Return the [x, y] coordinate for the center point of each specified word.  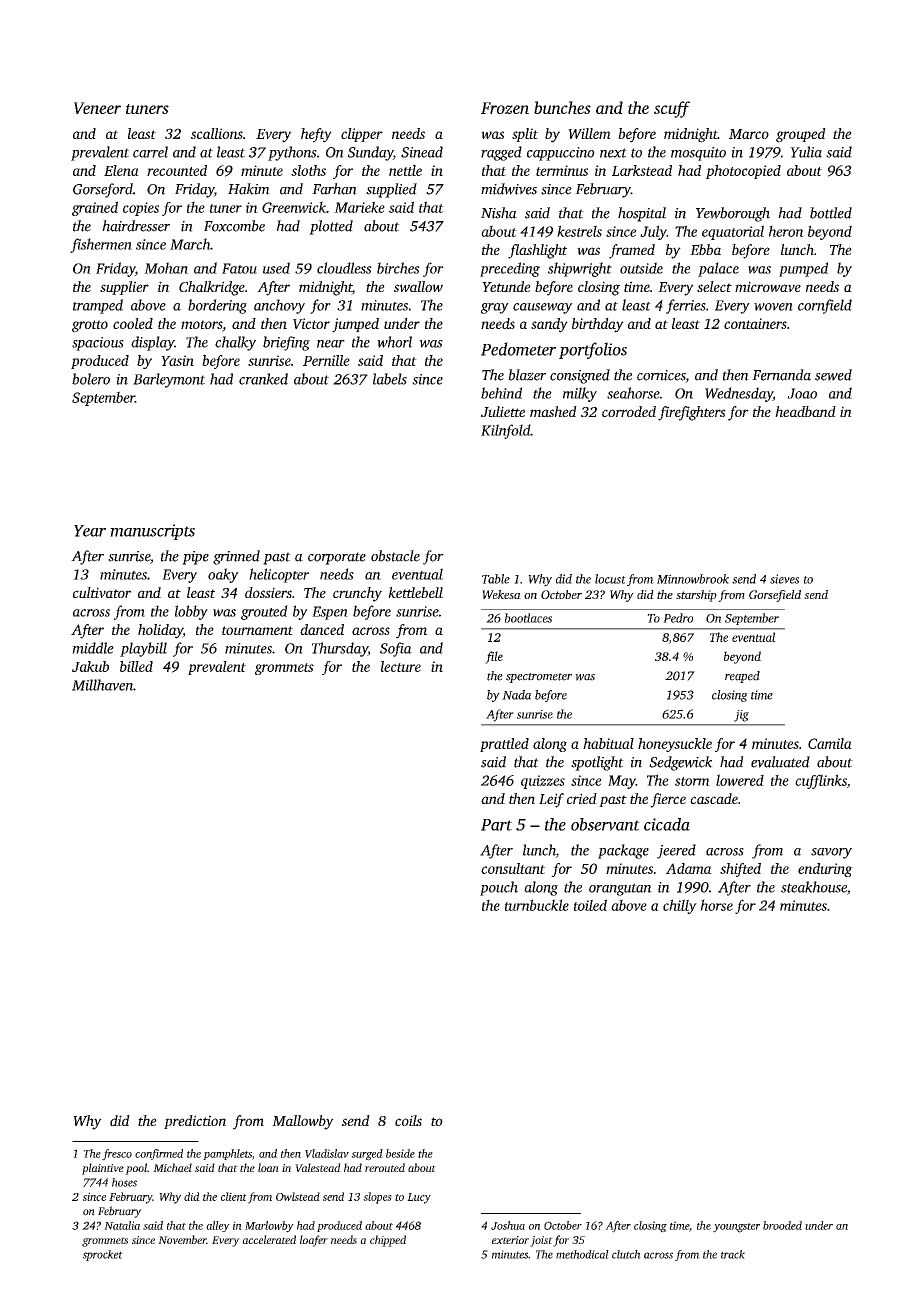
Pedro [678, 618]
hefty [316, 135]
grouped [801, 135]
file [494, 657]
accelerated [269, 1239]
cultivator [102, 592]
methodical [582, 1254]
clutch [626, 1254]
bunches [562, 107]
